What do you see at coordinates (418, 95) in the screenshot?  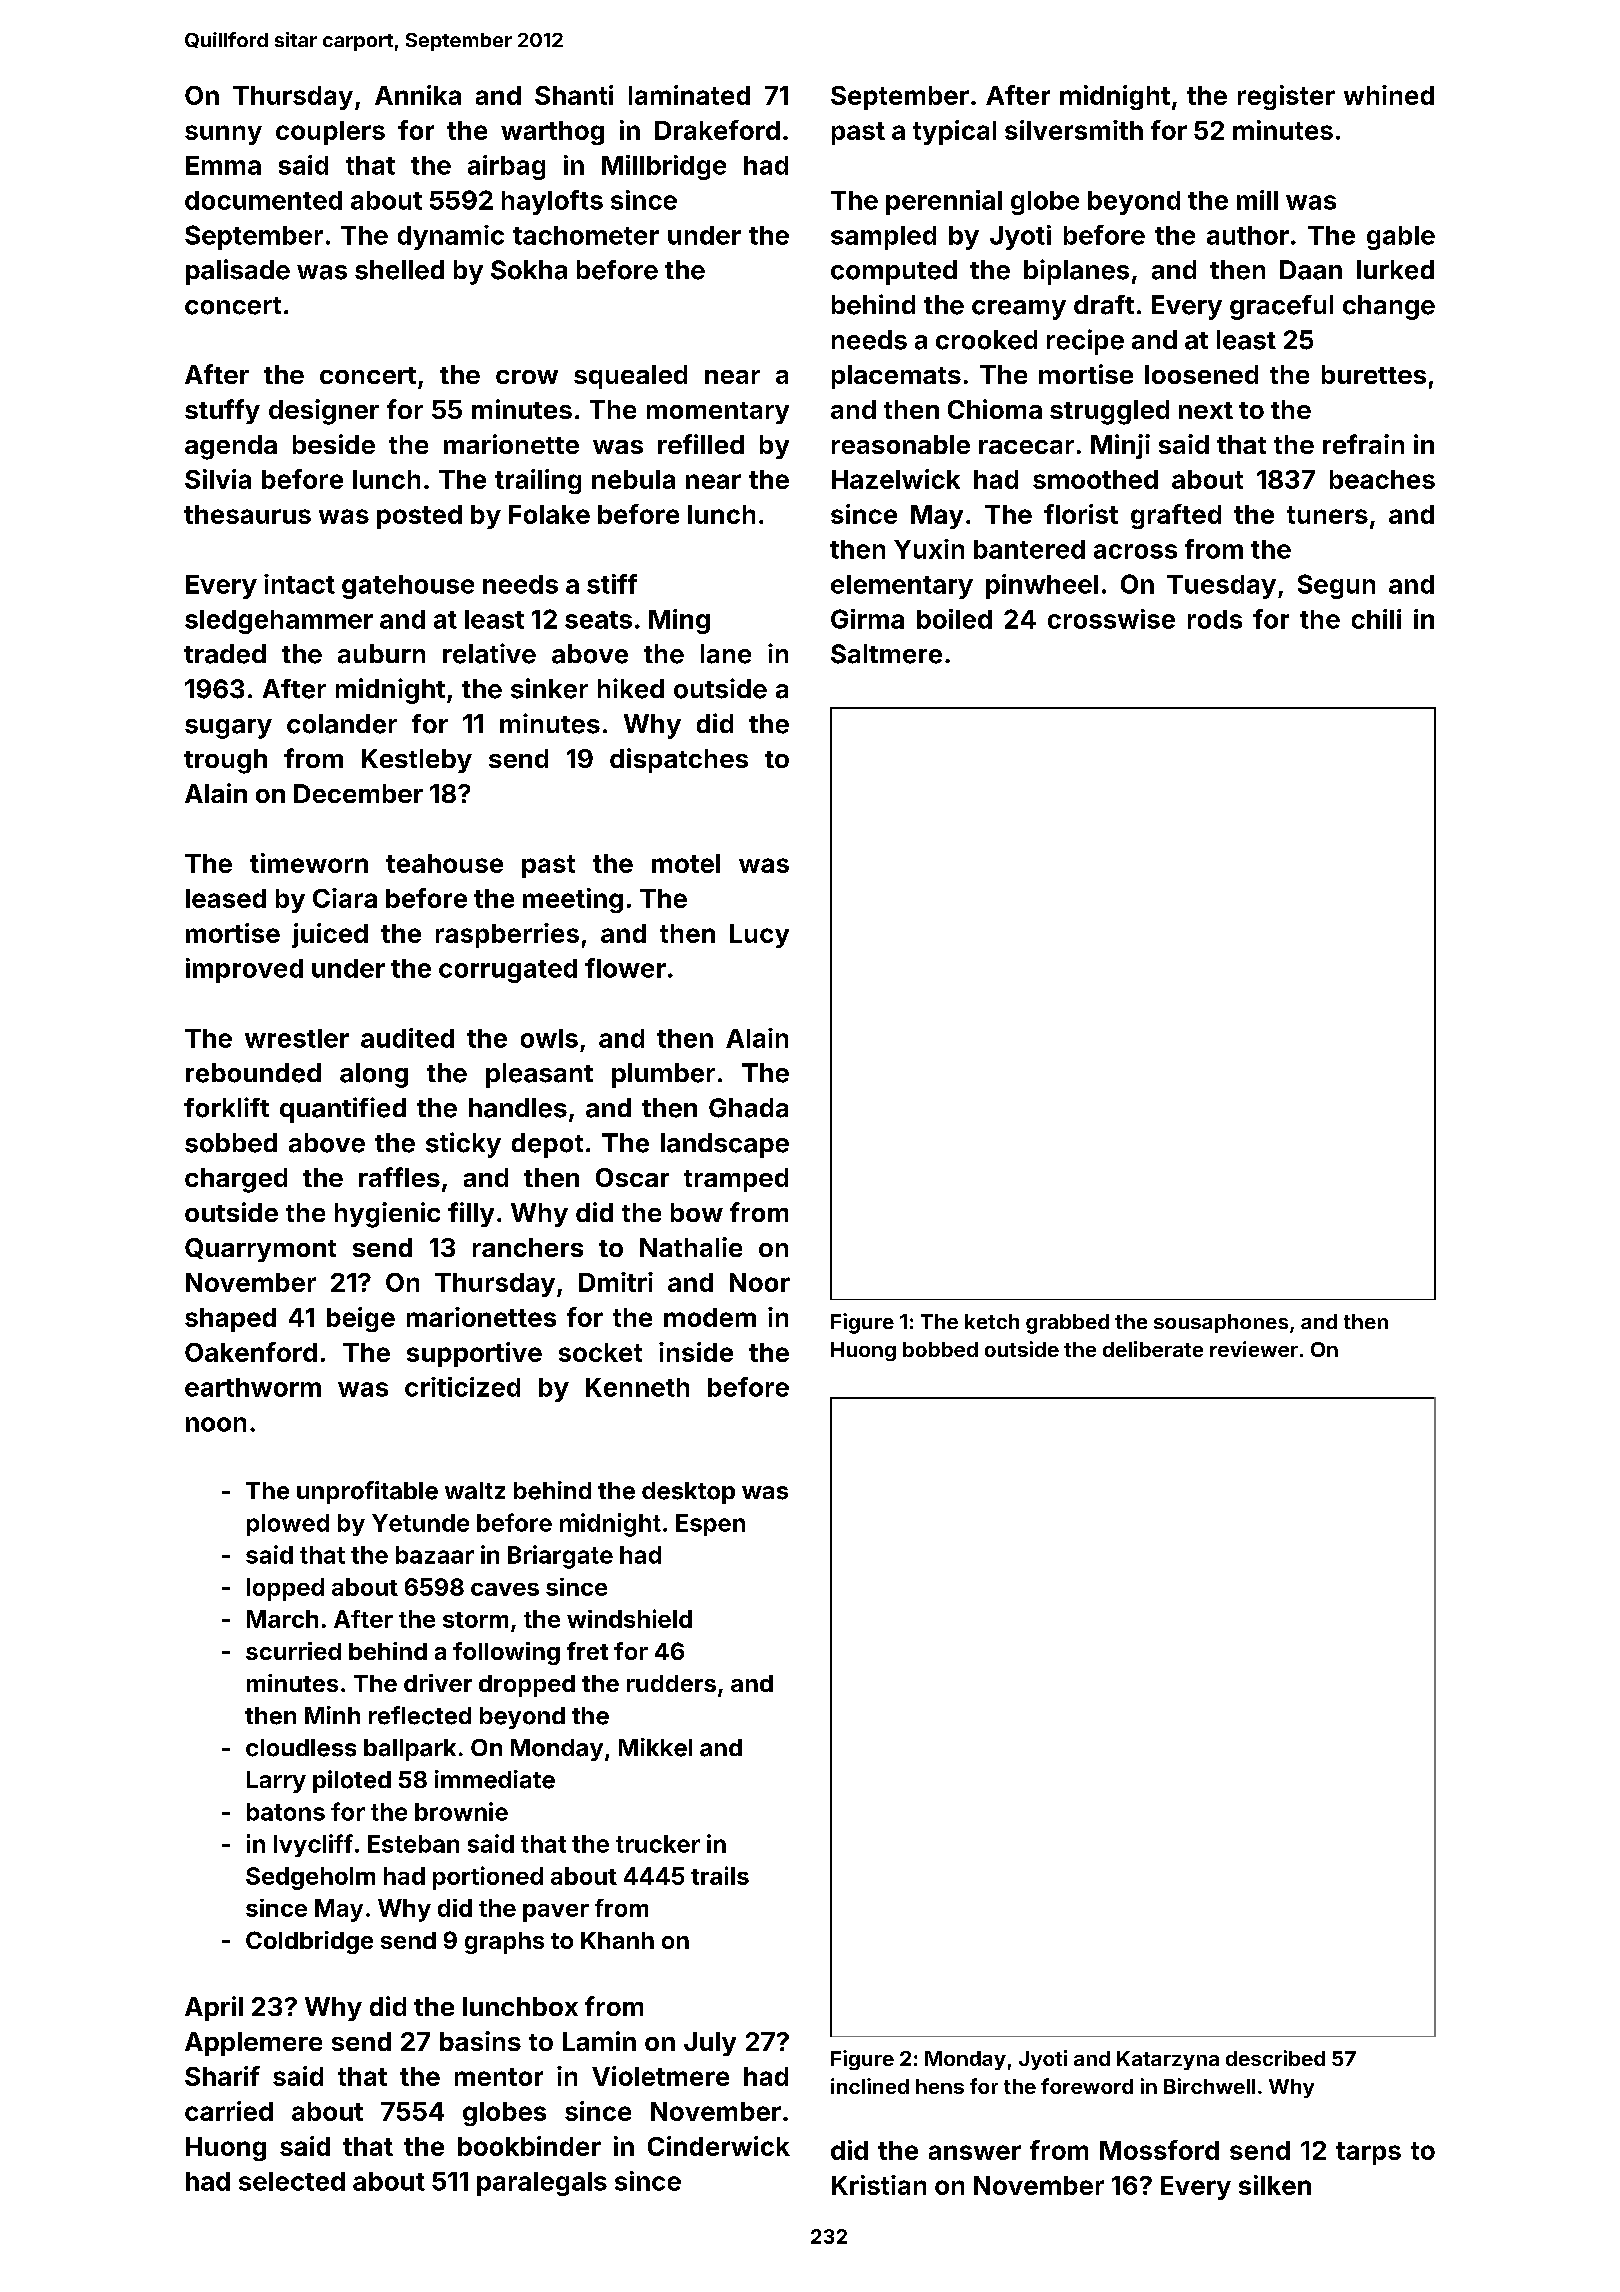 I see `Annika` at bounding box center [418, 95].
